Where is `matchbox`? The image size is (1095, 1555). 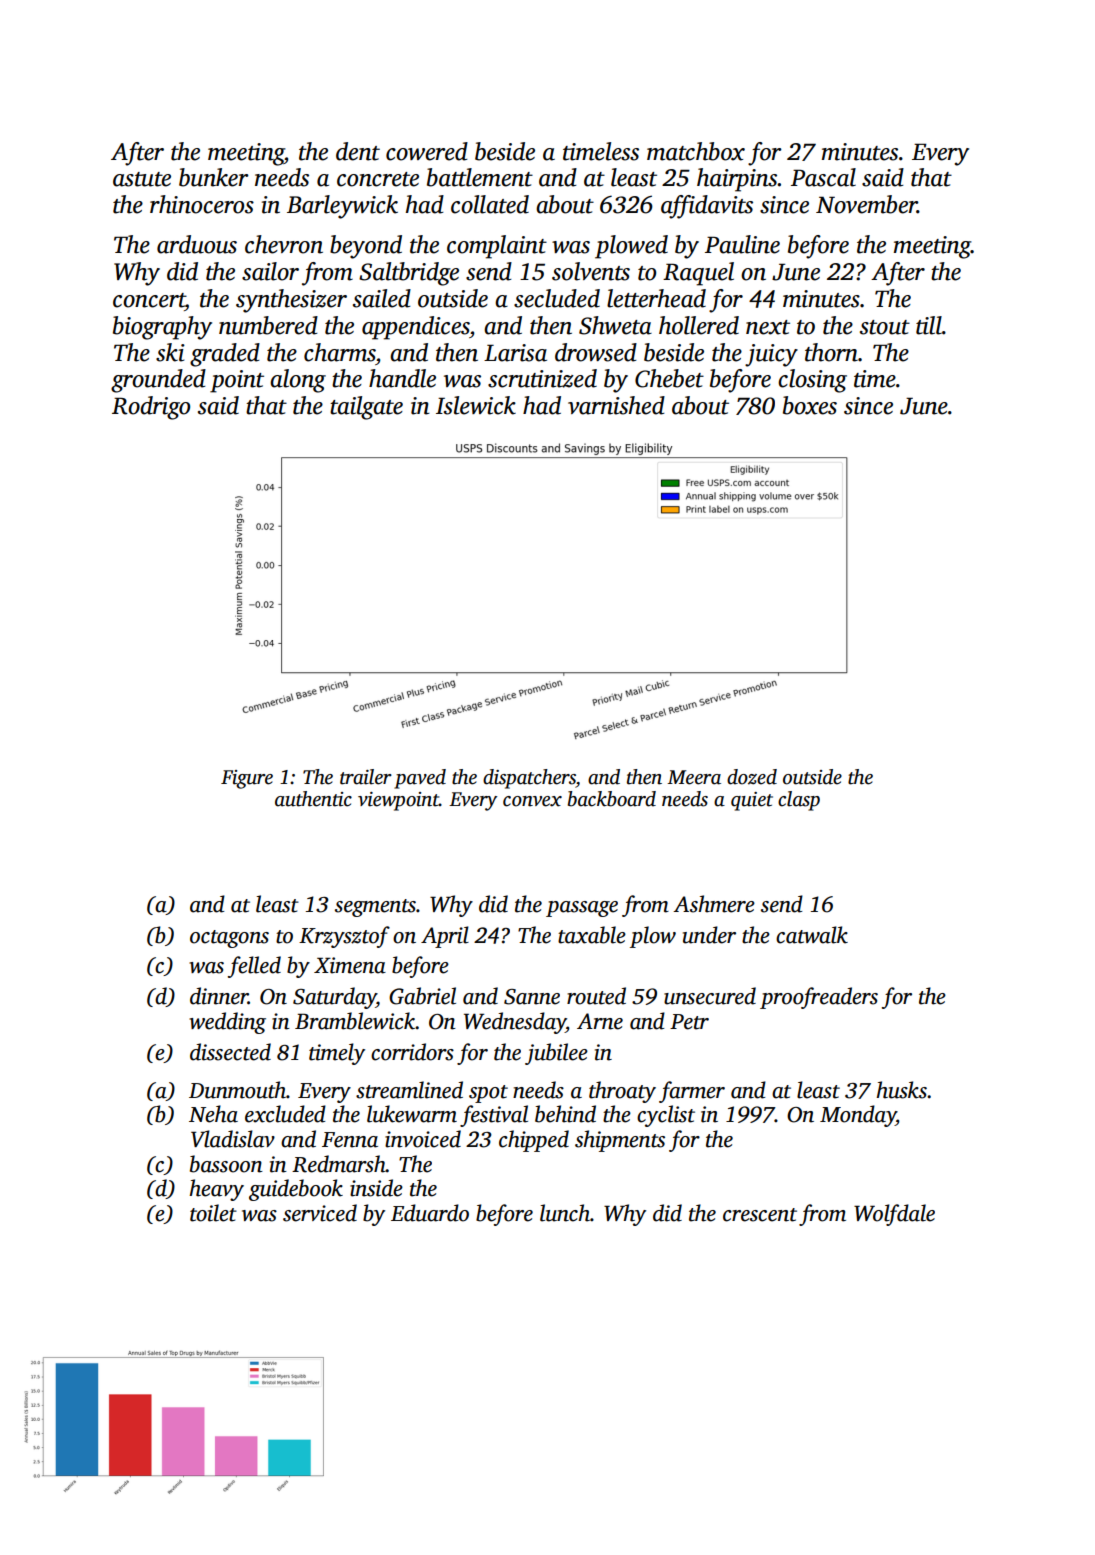 matchbox is located at coordinates (696, 151).
